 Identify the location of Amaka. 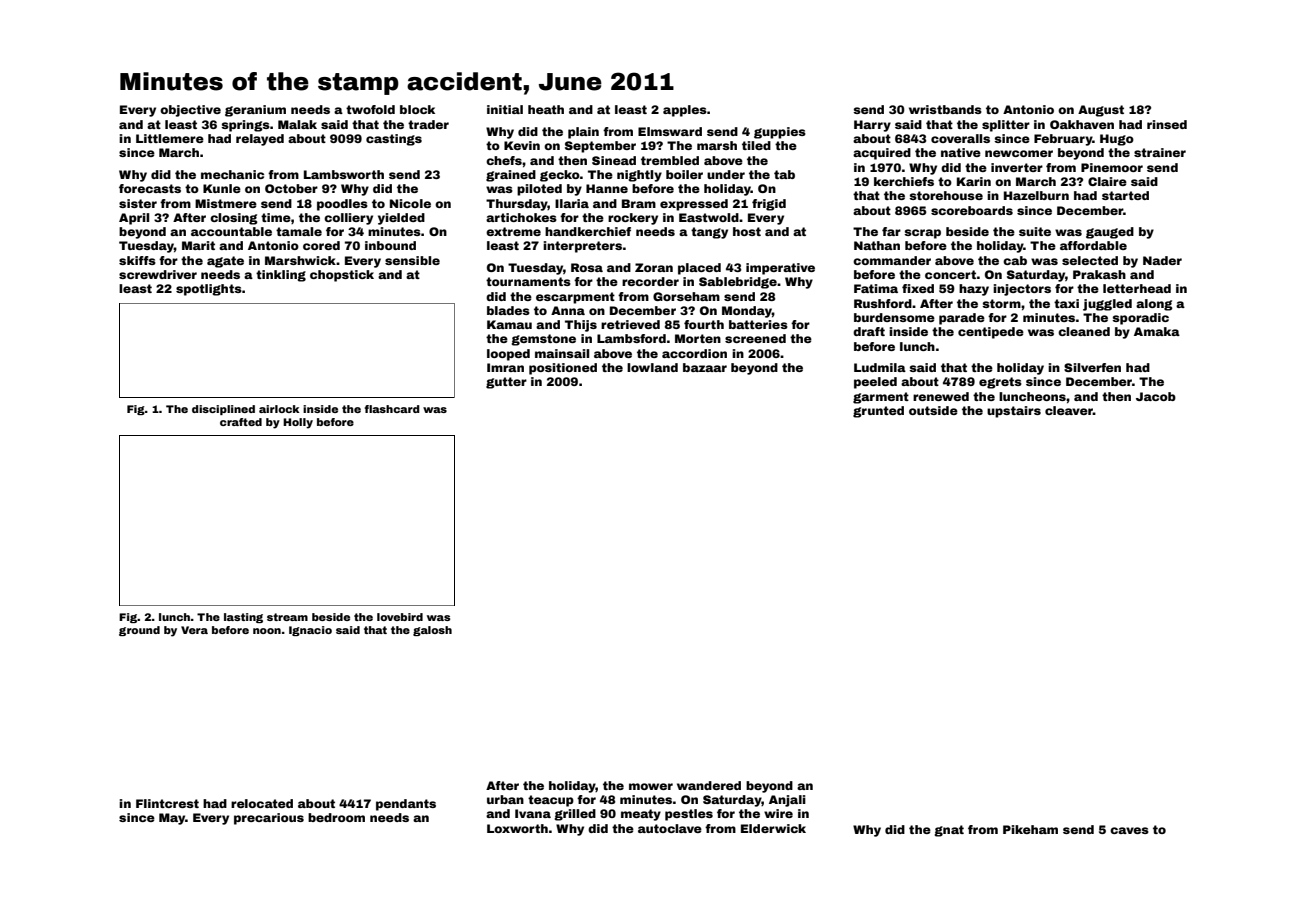
(1157, 331).
